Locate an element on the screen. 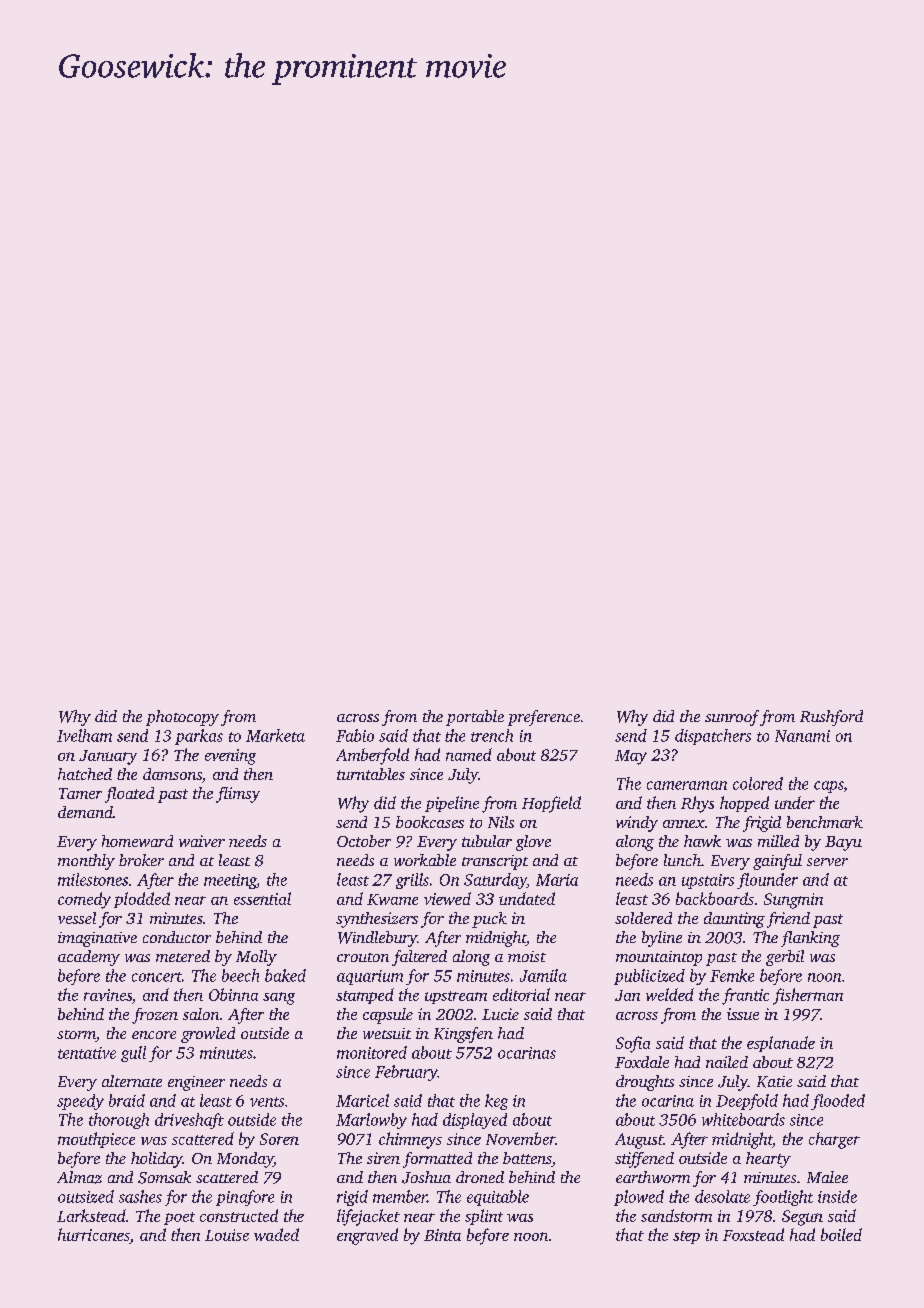  droughts is located at coordinates (645, 1083).
